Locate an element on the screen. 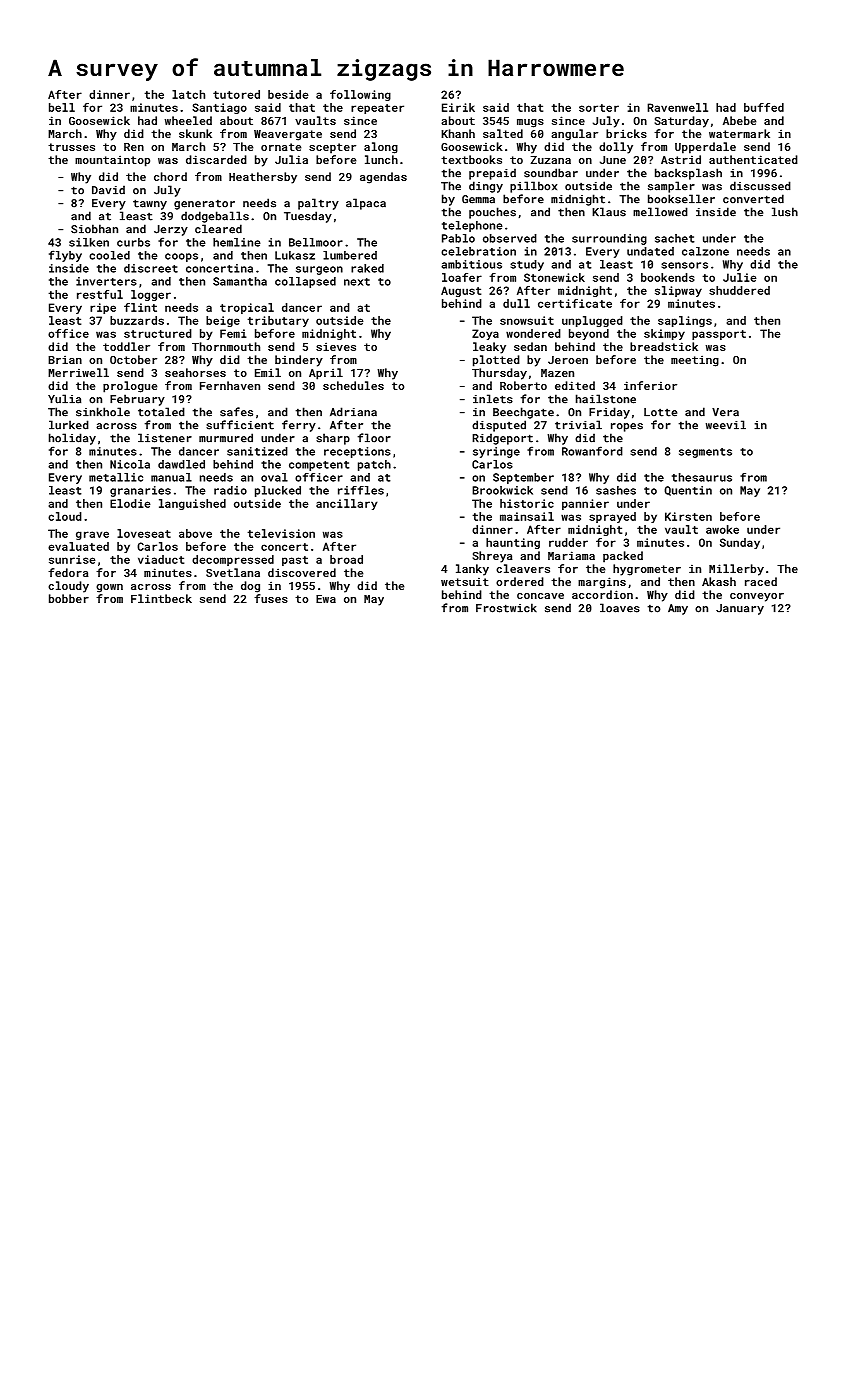  Santiago is located at coordinates (219, 108).
